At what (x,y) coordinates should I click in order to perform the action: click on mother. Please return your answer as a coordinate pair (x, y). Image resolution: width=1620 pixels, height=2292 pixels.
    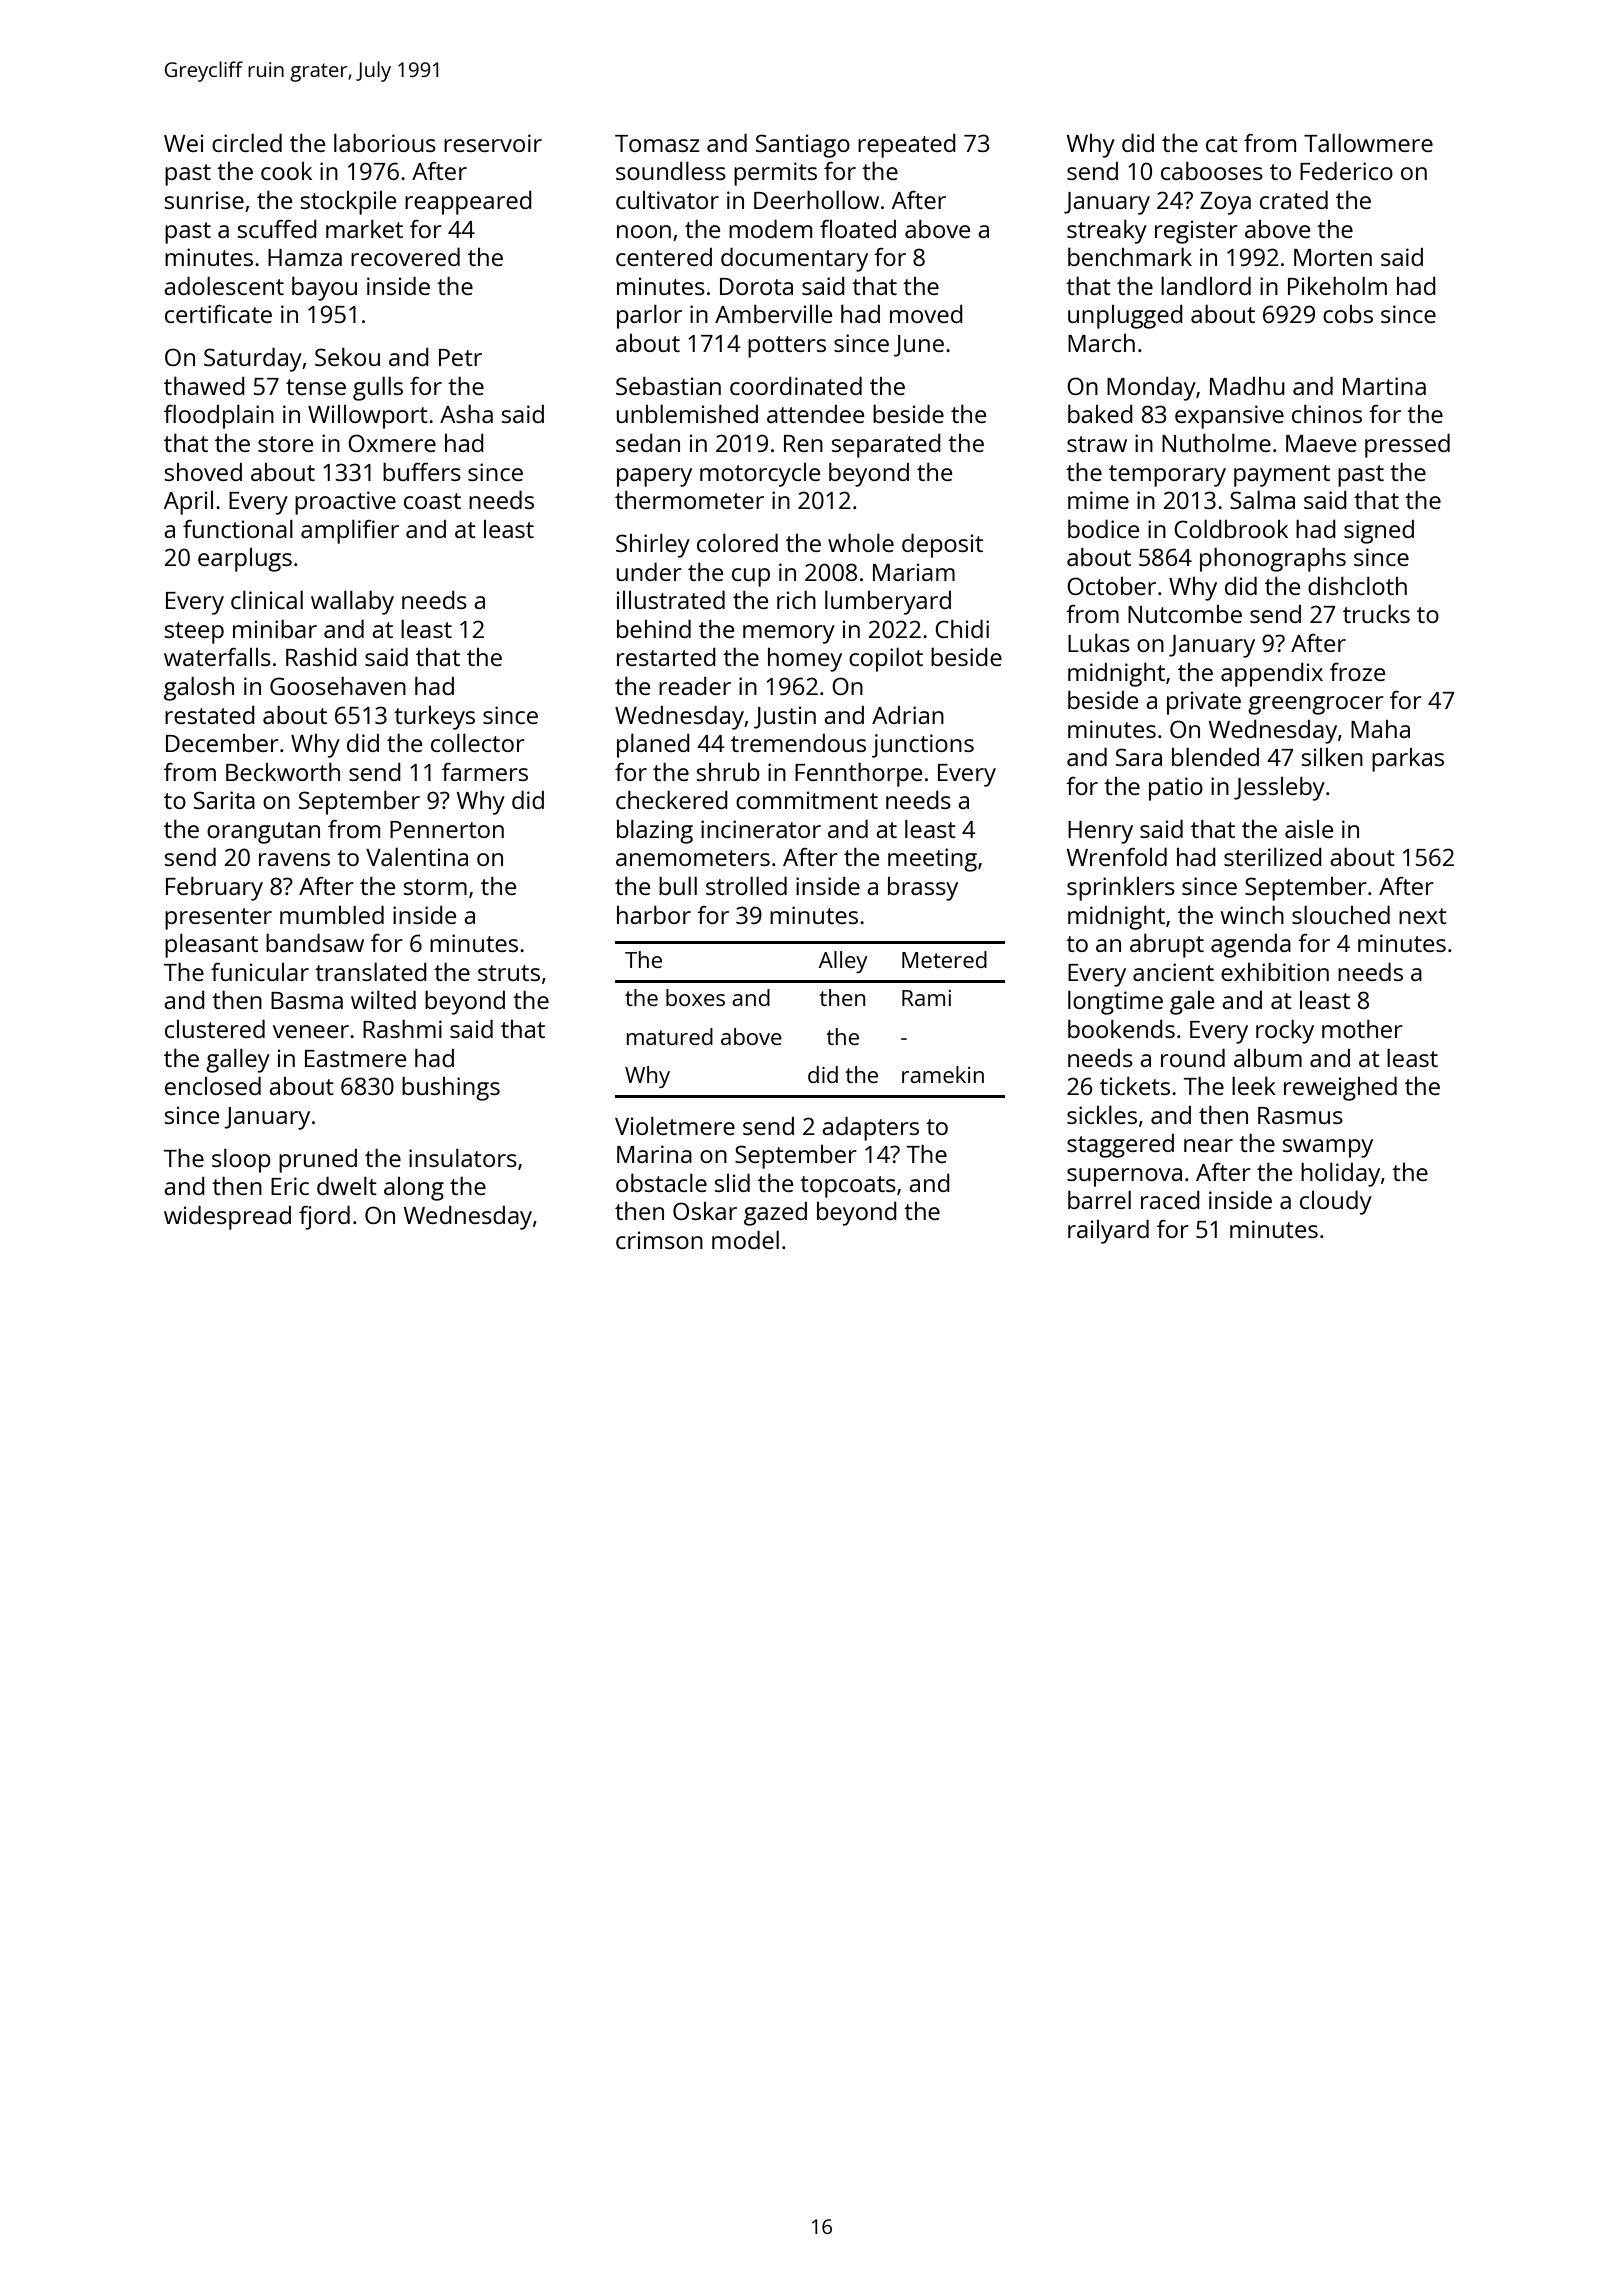
    Looking at the image, I should click on (1362, 1028).
